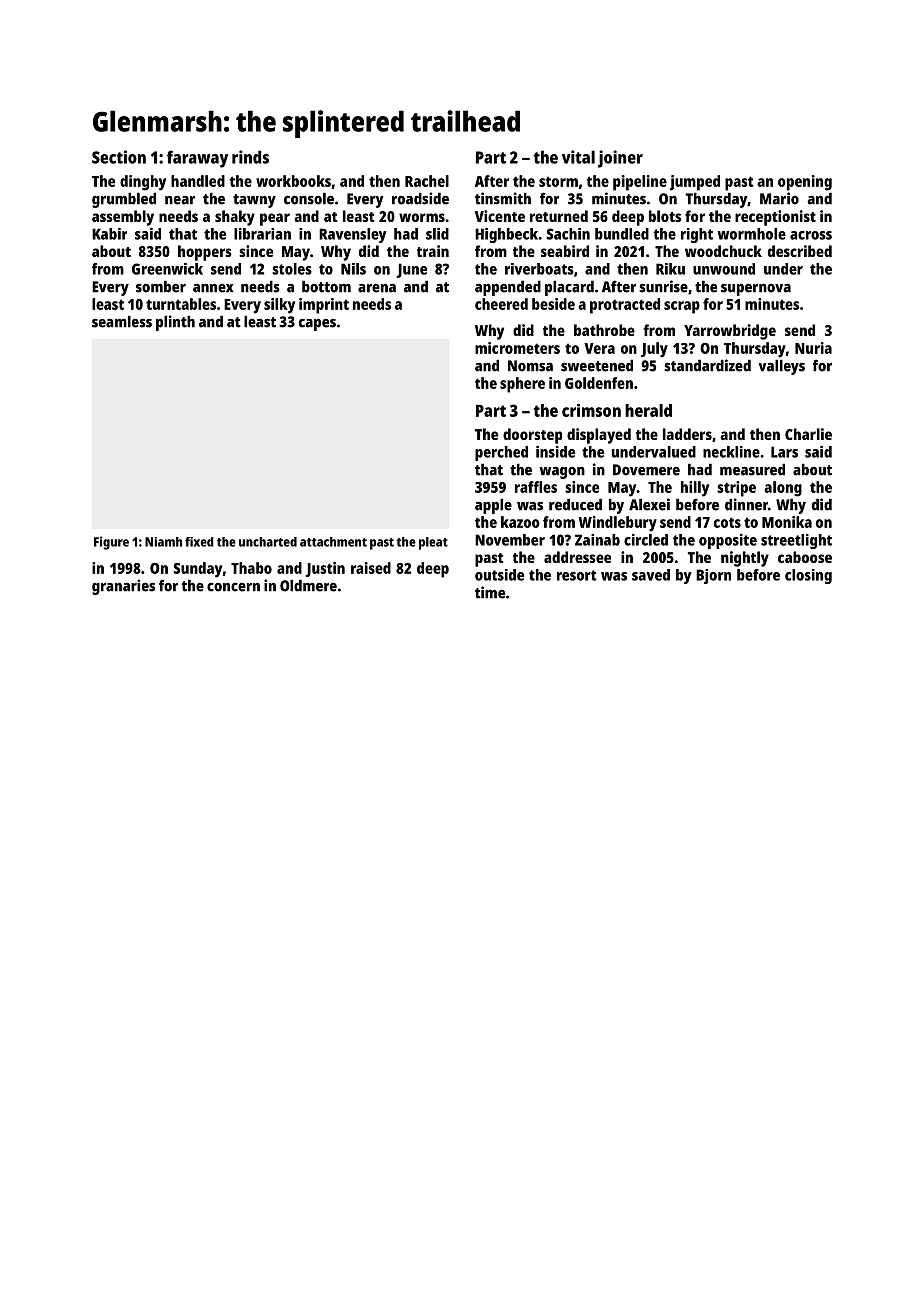  I want to click on outside, so click(499, 575).
